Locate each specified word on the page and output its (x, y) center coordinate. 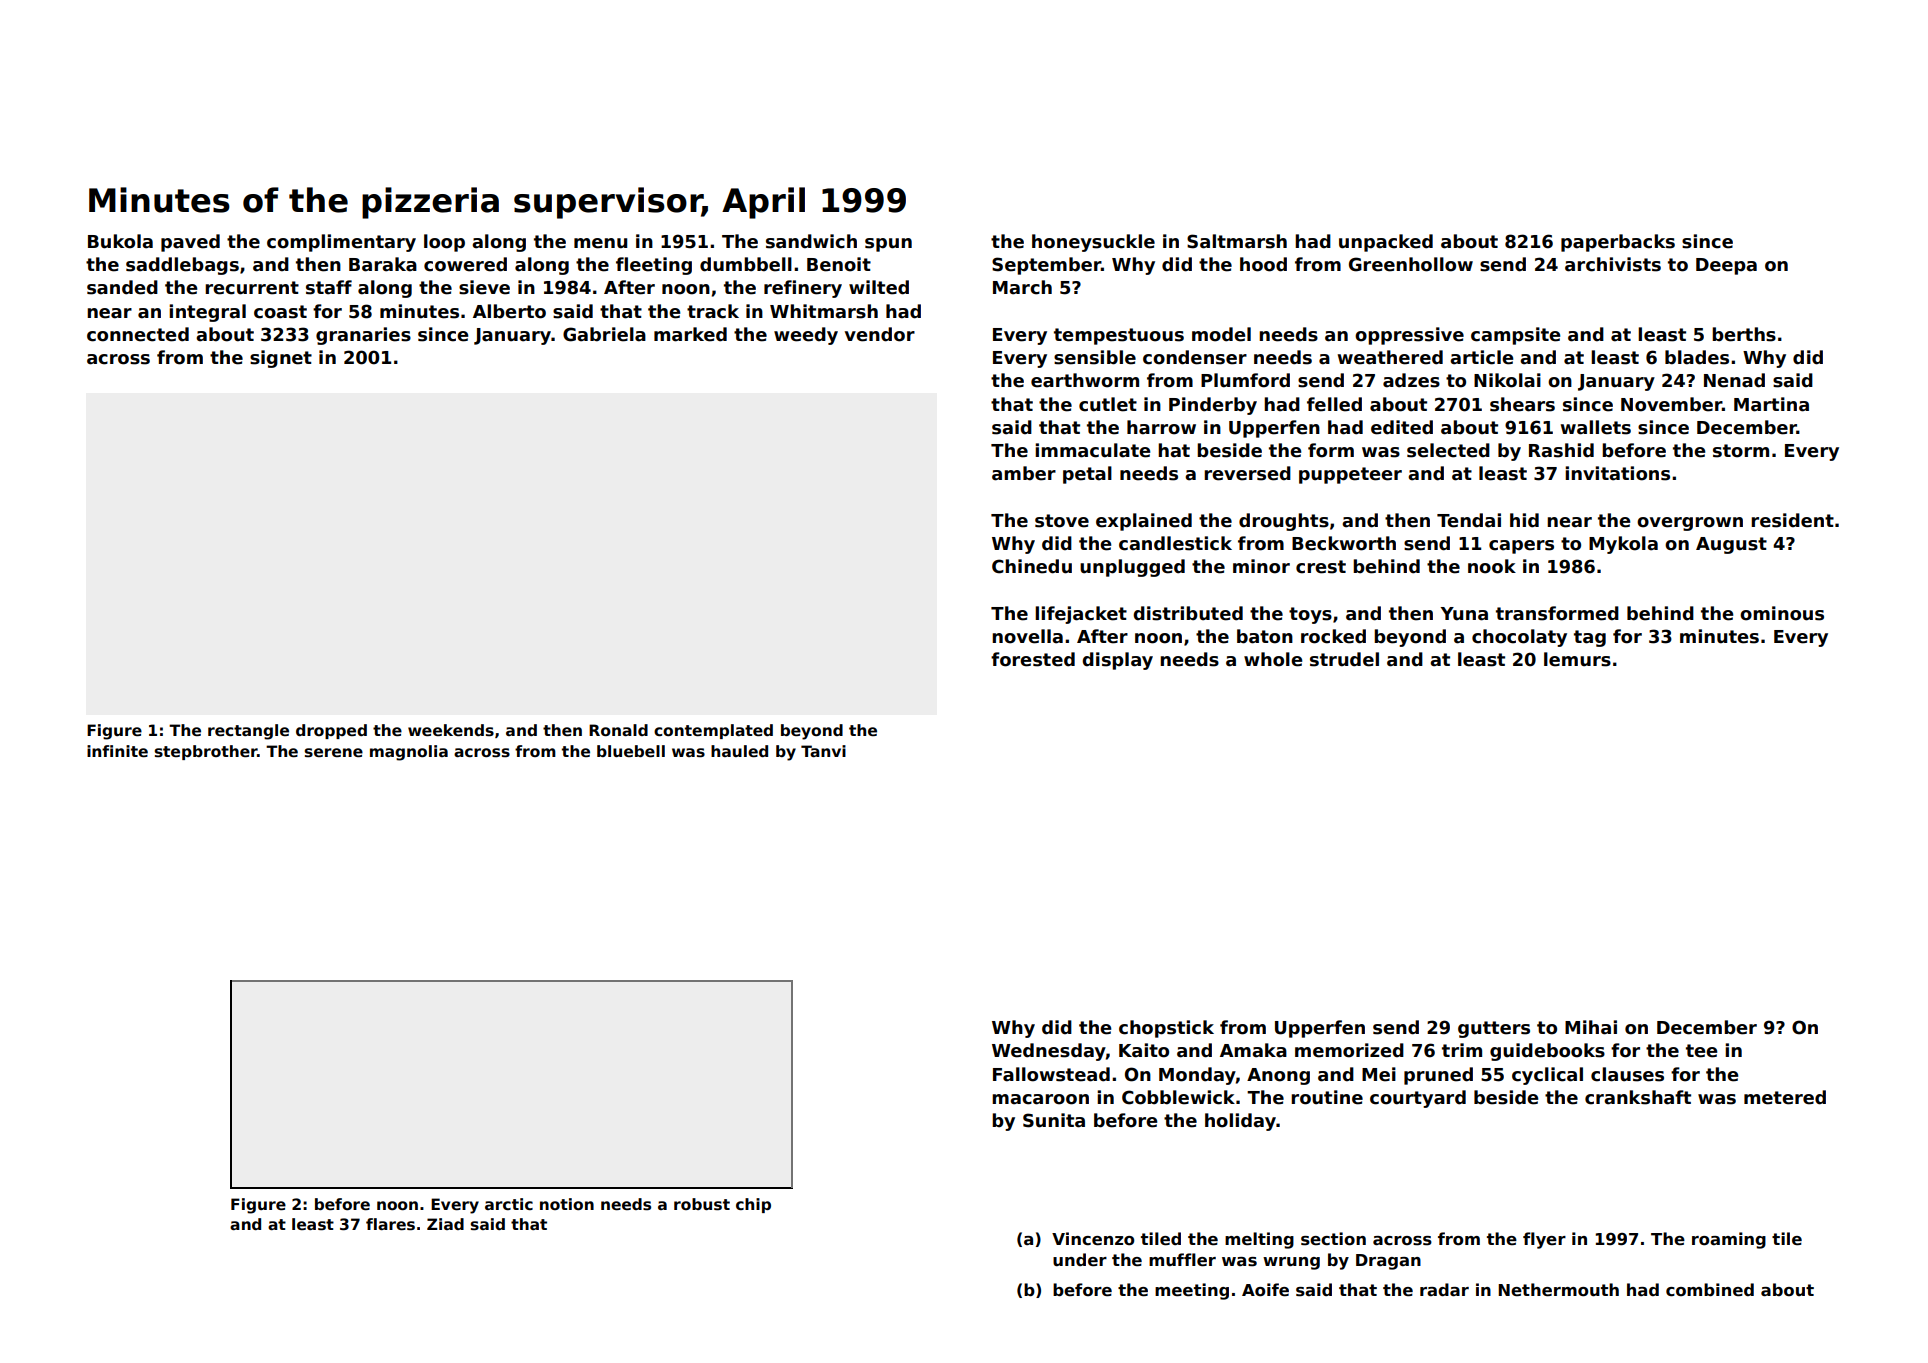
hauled (739, 751)
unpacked (1386, 243)
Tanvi (823, 751)
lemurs (1577, 659)
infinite (117, 751)
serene (334, 753)
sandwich (811, 241)
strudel (1344, 659)
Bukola (120, 241)
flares (390, 1224)
